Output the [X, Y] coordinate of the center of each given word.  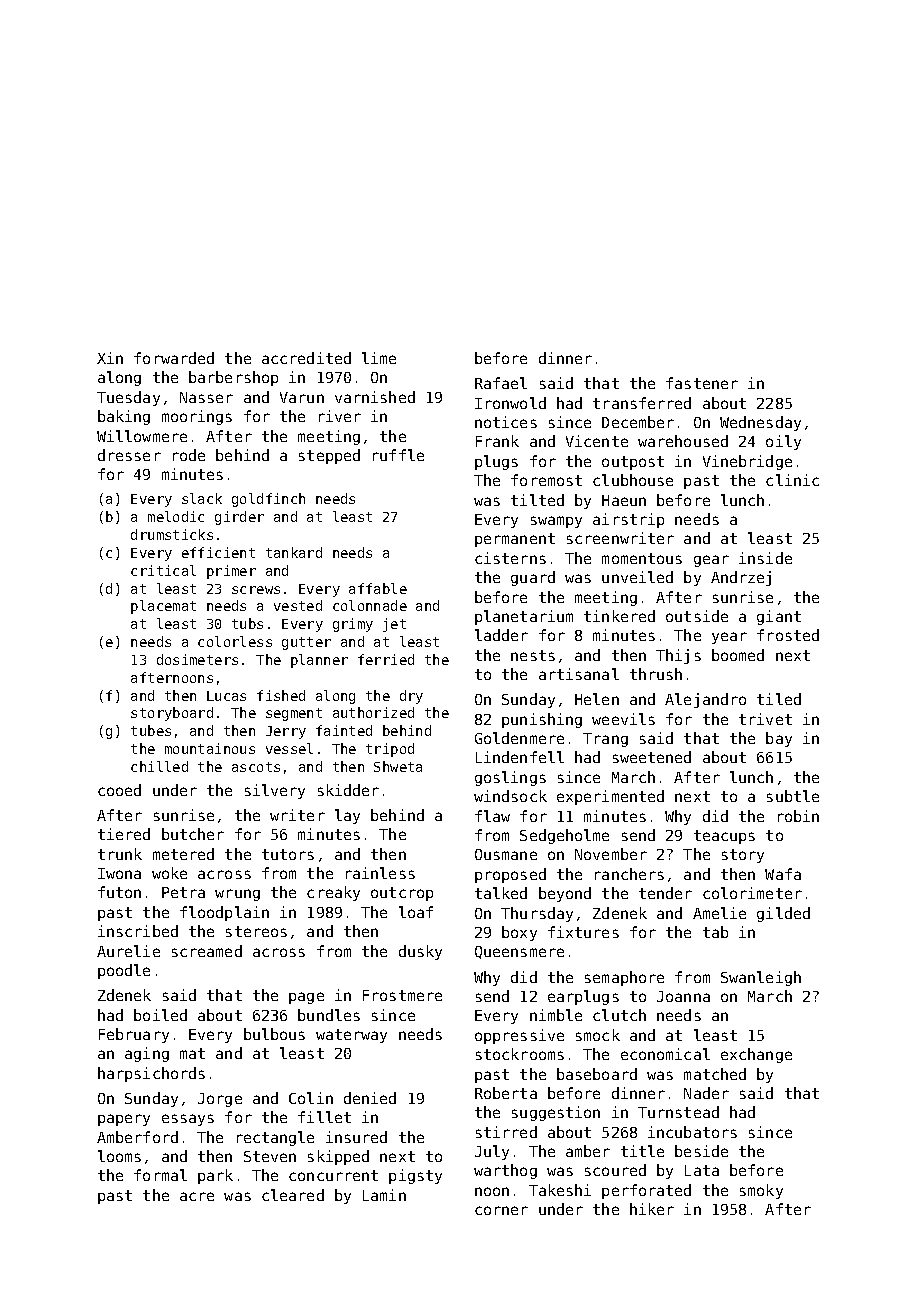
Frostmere [402, 995]
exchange [756, 1055]
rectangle [275, 1138]
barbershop [233, 378]
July [492, 1152]
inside [765, 558]
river [340, 416]
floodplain [224, 913]
